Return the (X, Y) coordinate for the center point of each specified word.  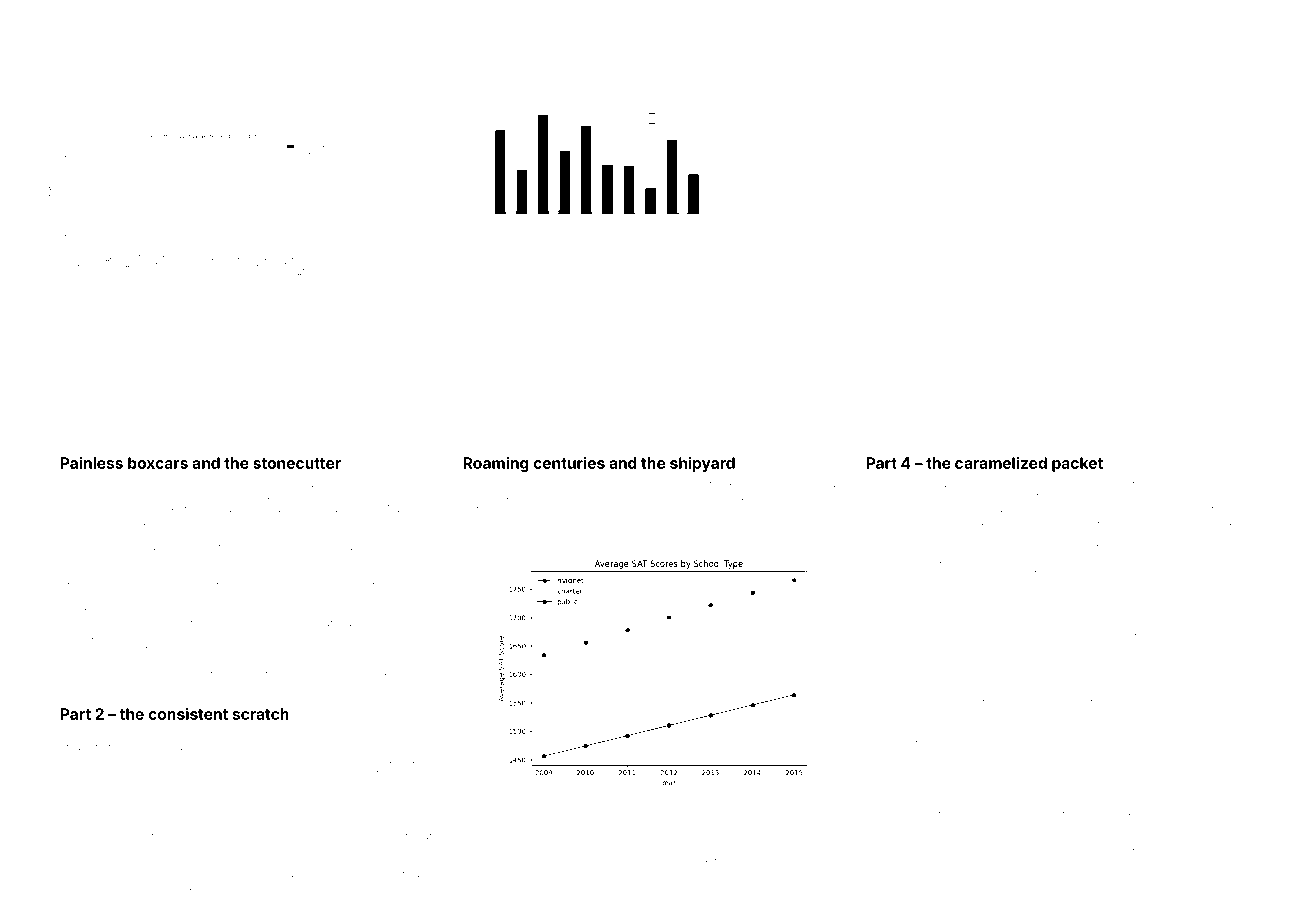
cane (98, 735)
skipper (103, 586)
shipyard (702, 464)
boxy (911, 572)
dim (209, 874)
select (385, 610)
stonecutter (297, 463)
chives (947, 547)
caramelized (1001, 463)
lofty (1224, 624)
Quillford (316, 772)
